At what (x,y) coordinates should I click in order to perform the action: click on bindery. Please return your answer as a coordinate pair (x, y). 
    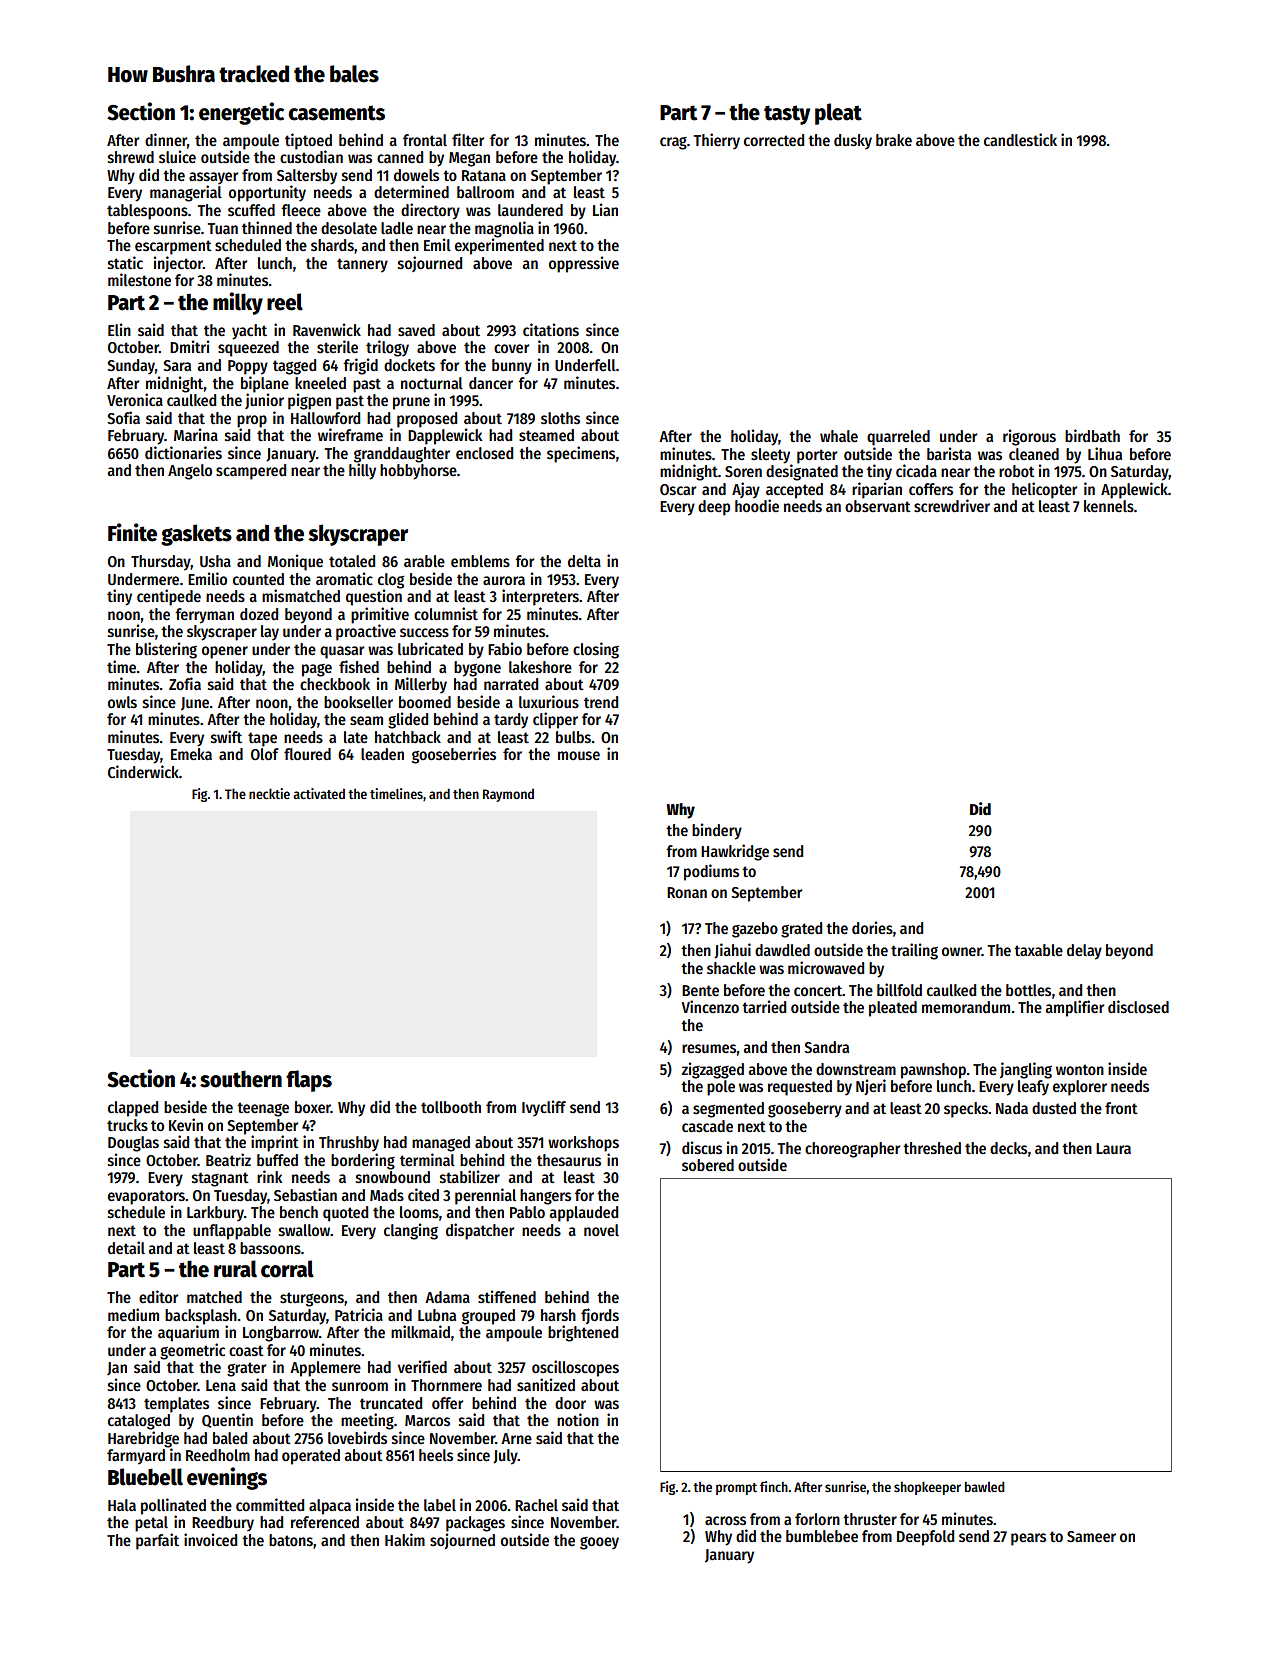
    Looking at the image, I should click on (717, 831).
